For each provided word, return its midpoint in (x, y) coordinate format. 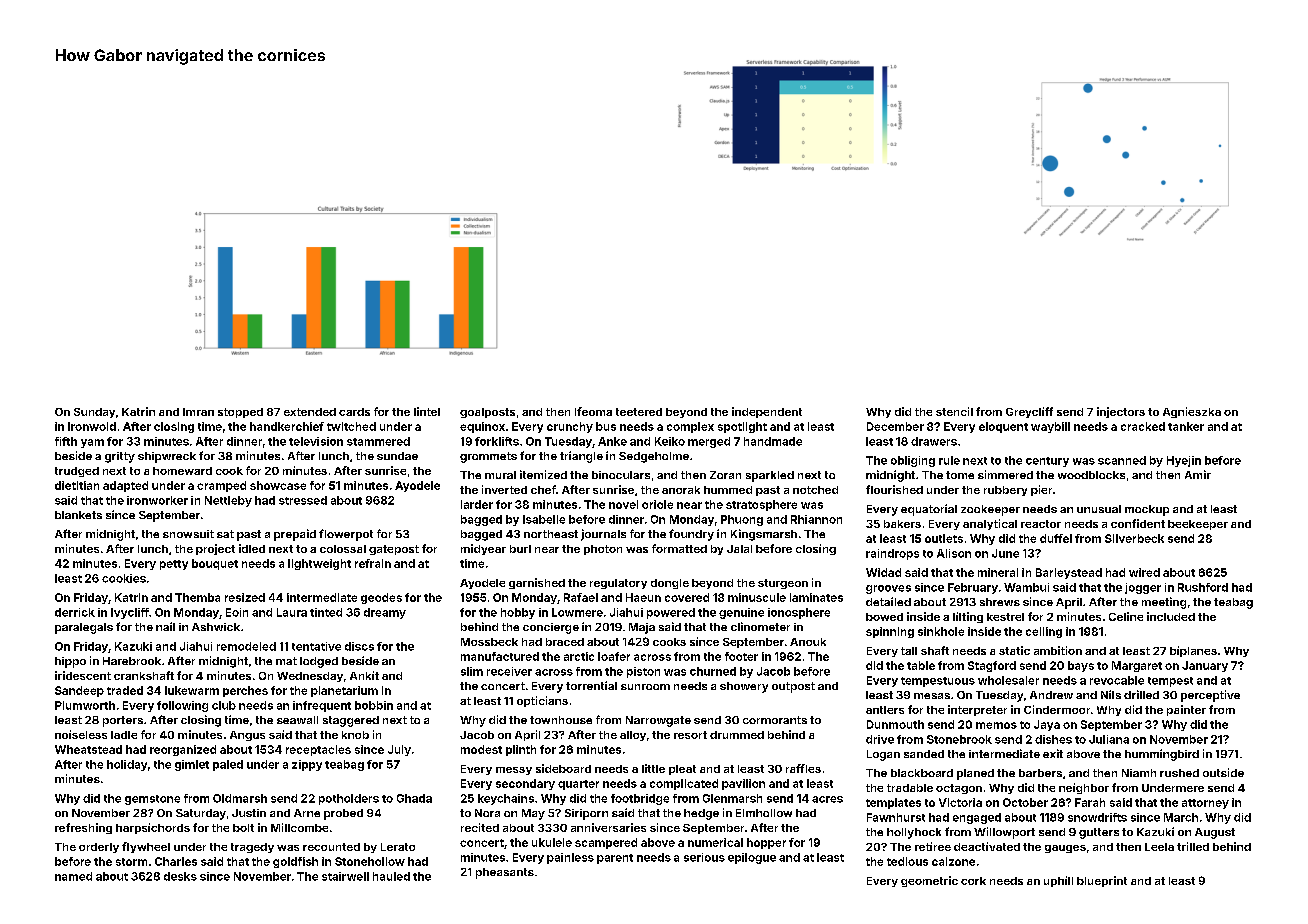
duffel (1056, 538)
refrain (373, 563)
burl (520, 549)
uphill (1058, 881)
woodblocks (1091, 475)
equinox (482, 427)
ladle (124, 735)
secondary (525, 784)
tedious (907, 861)
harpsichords (153, 828)
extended (310, 412)
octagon (959, 789)
